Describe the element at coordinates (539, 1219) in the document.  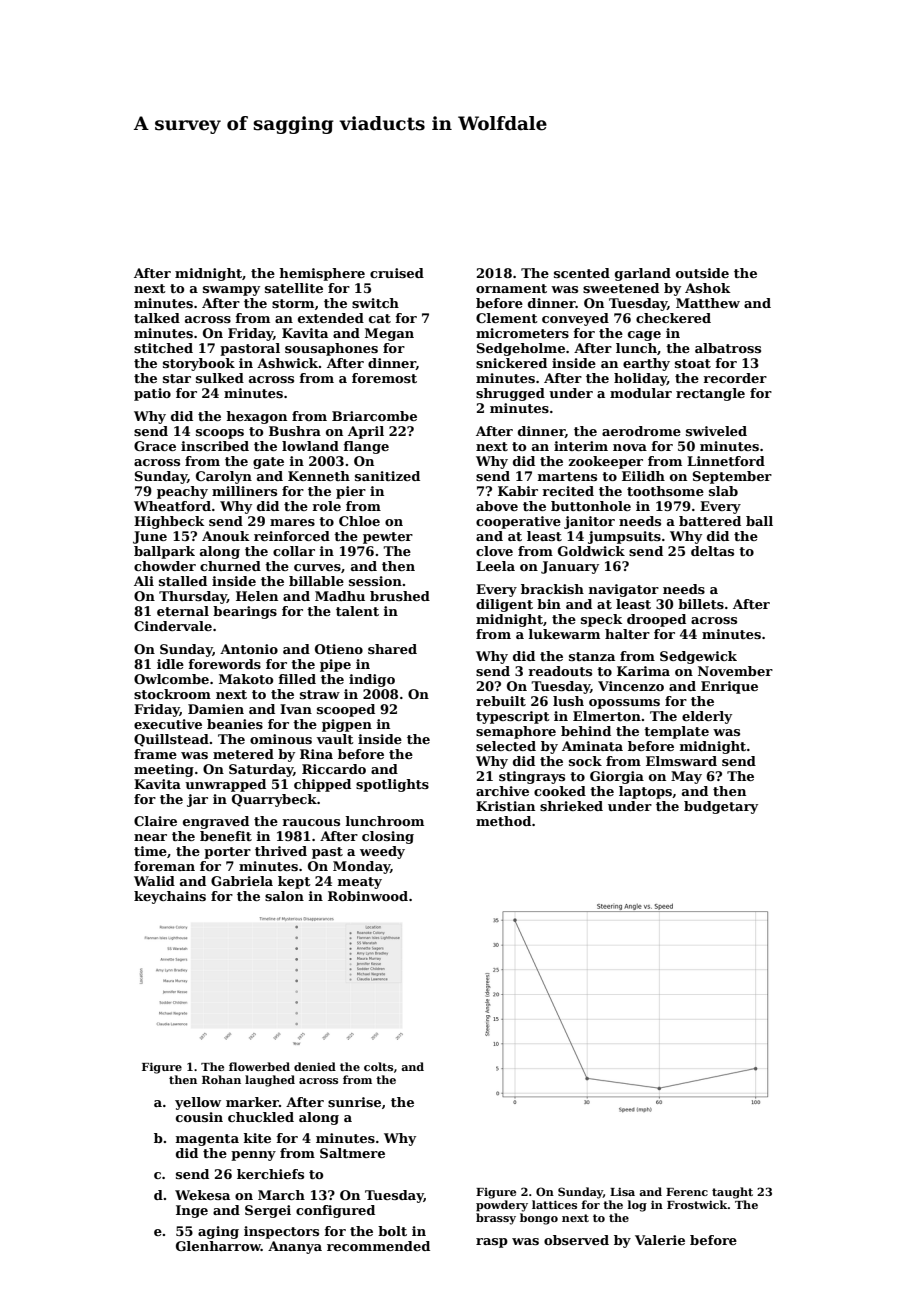
I see `bongo` at that location.
